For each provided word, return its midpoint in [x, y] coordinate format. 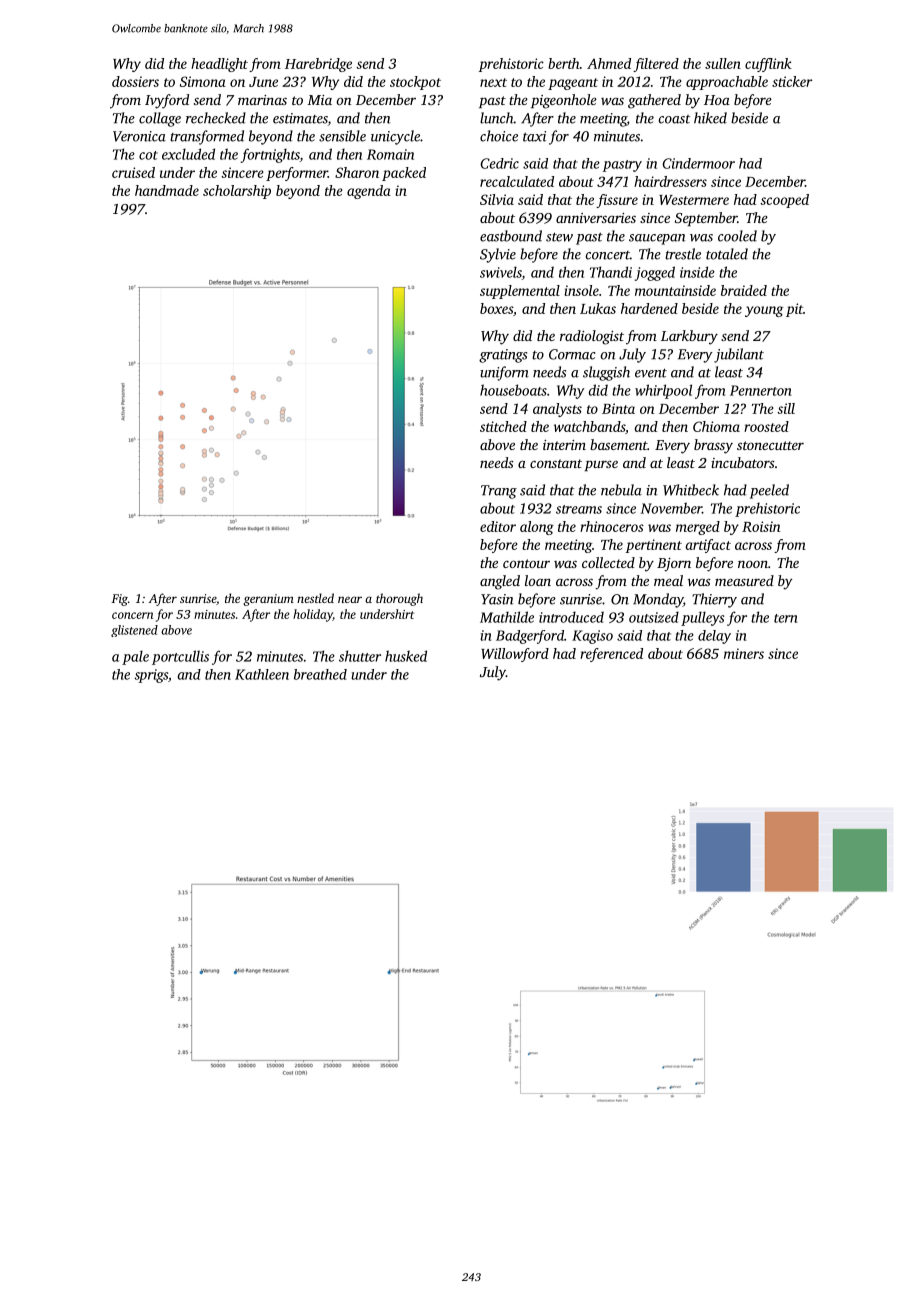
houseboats [513, 390]
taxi [534, 136]
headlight [219, 65]
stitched [503, 426]
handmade [167, 190]
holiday [313, 615]
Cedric [499, 163]
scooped [784, 201]
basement [619, 444]
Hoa [717, 100]
